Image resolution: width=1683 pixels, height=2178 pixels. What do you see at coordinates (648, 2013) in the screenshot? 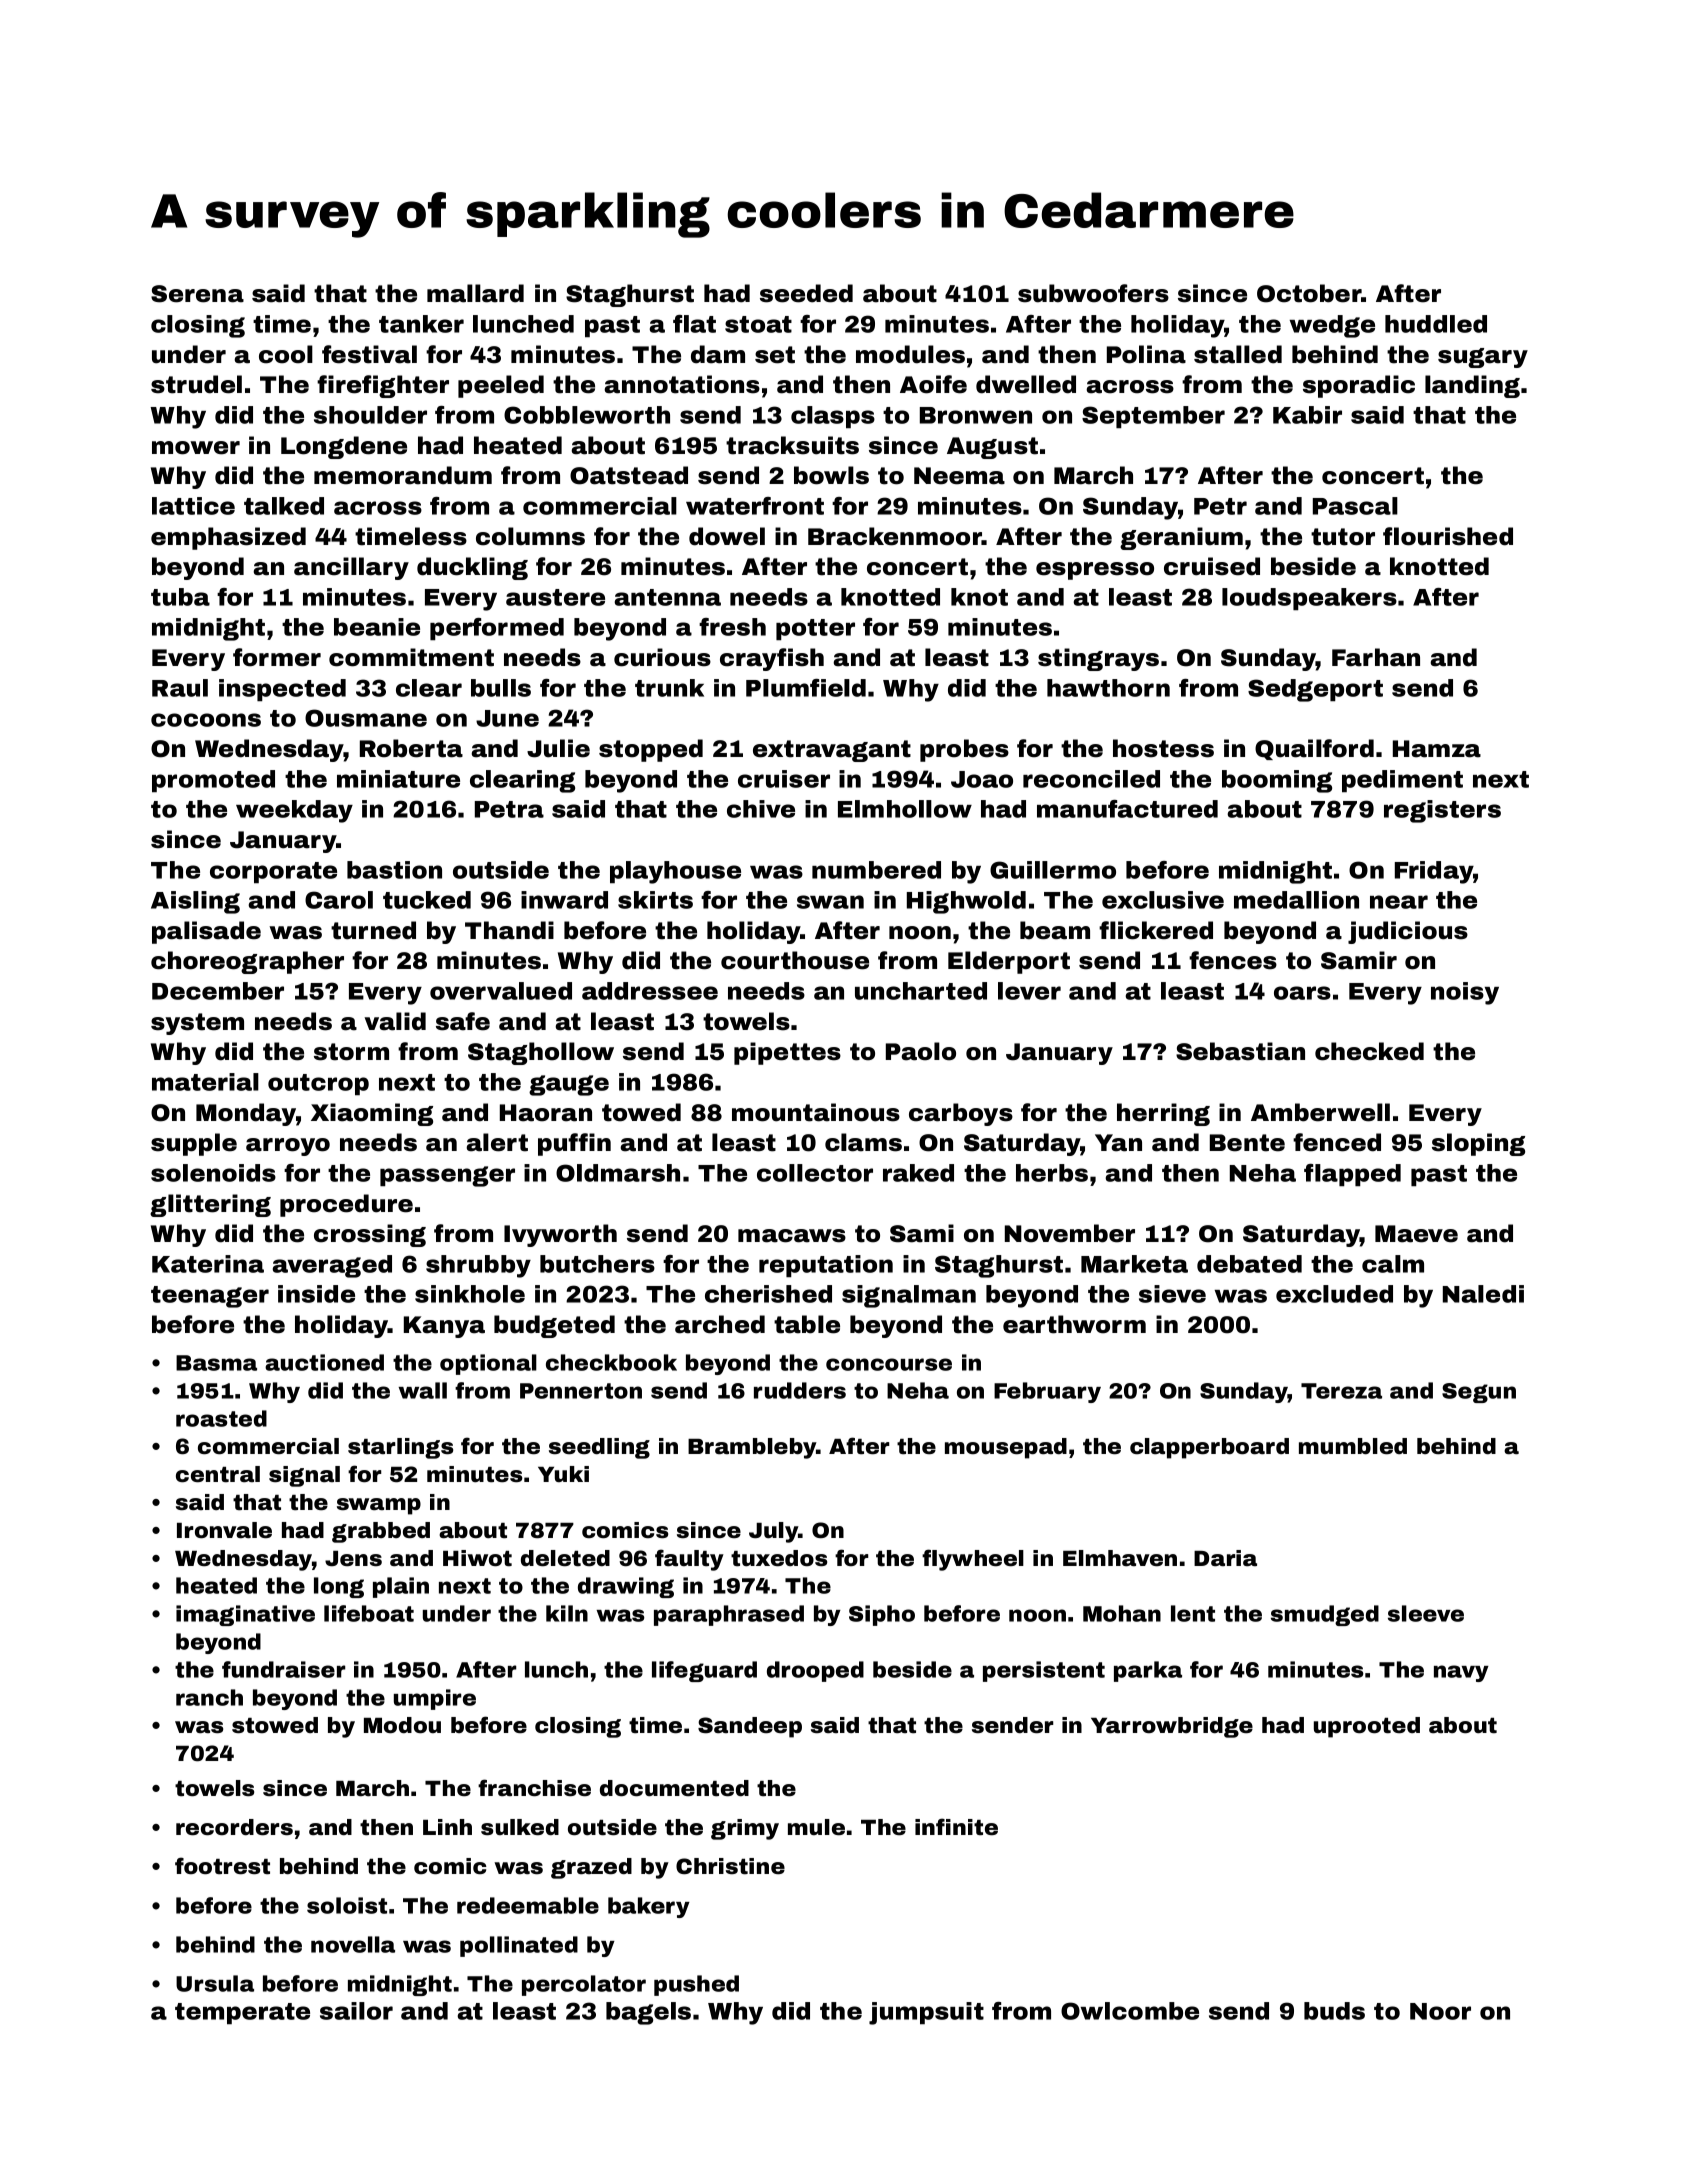
I see `bagels` at bounding box center [648, 2013].
